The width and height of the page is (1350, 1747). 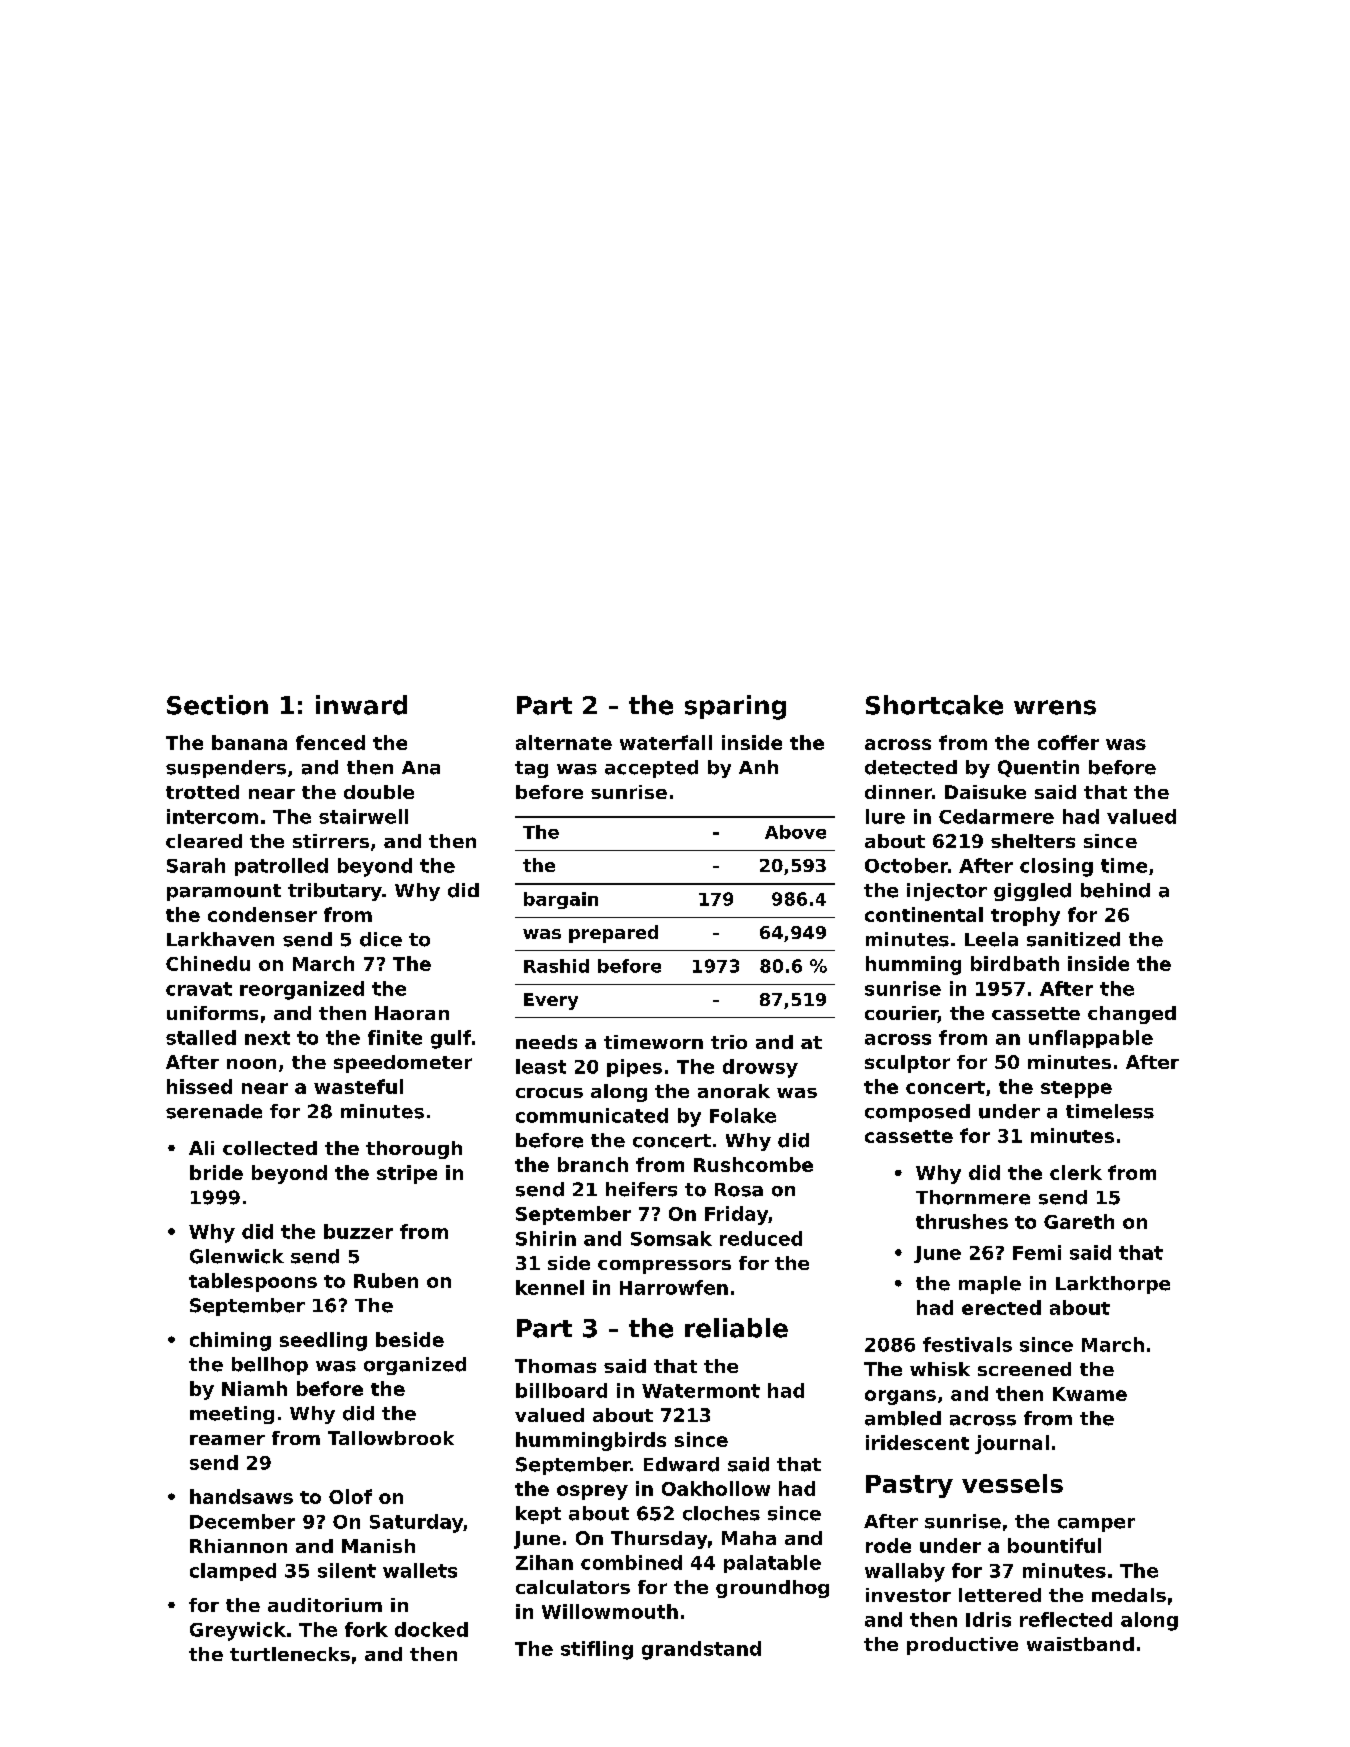 What do you see at coordinates (898, 792) in the page?
I see `dinner` at bounding box center [898, 792].
